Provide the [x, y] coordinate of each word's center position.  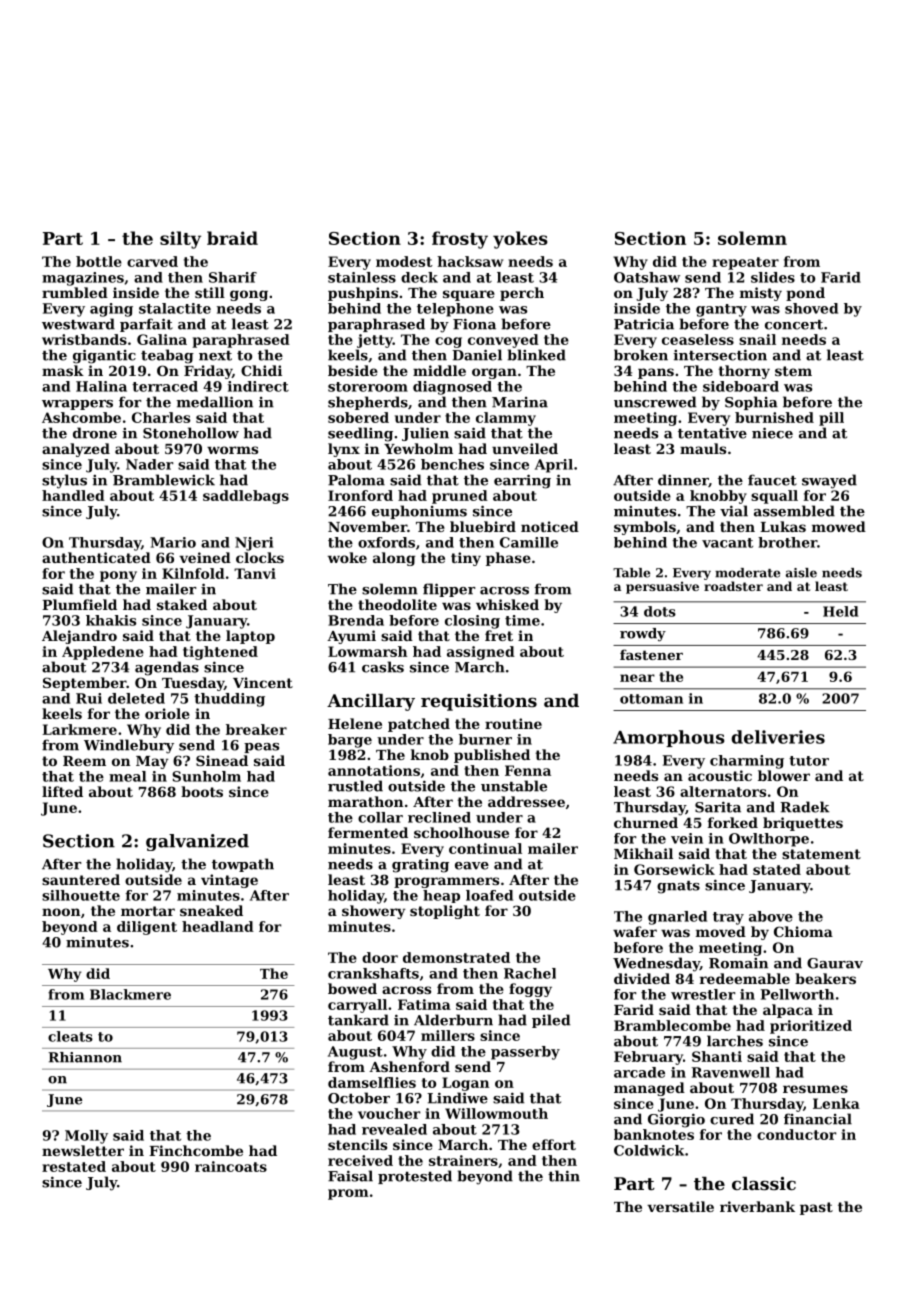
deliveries [778, 737]
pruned [460, 497]
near [637, 678]
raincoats [231, 1166]
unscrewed [655, 402]
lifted [62, 791]
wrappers [77, 405]
